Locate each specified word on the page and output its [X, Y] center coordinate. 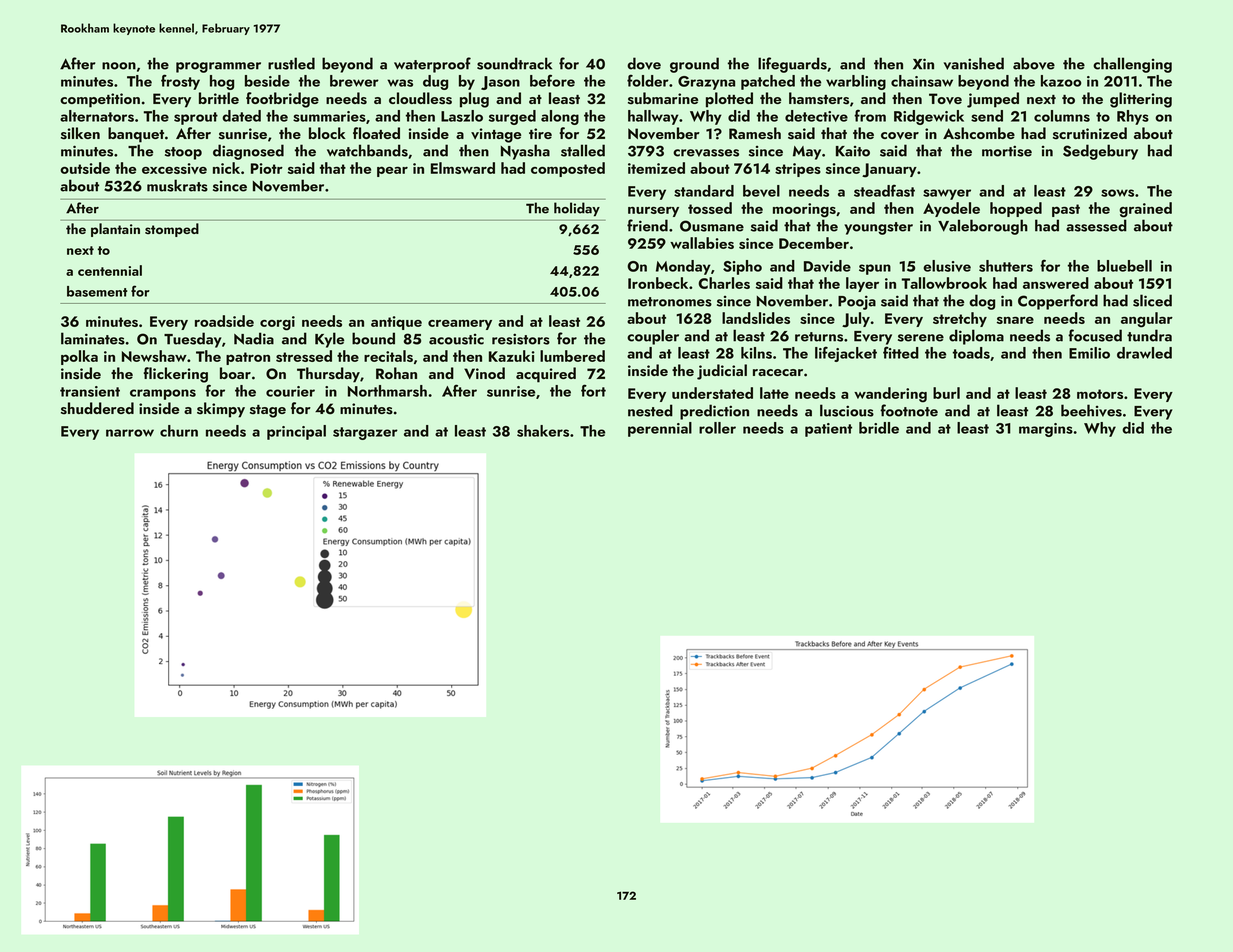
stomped [172, 230]
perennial [660, 429]
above [1034, 63]
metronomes [670, 302]
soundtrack [514, 63]
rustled [291, 63]
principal [296, 432]
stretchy [960, 319]
